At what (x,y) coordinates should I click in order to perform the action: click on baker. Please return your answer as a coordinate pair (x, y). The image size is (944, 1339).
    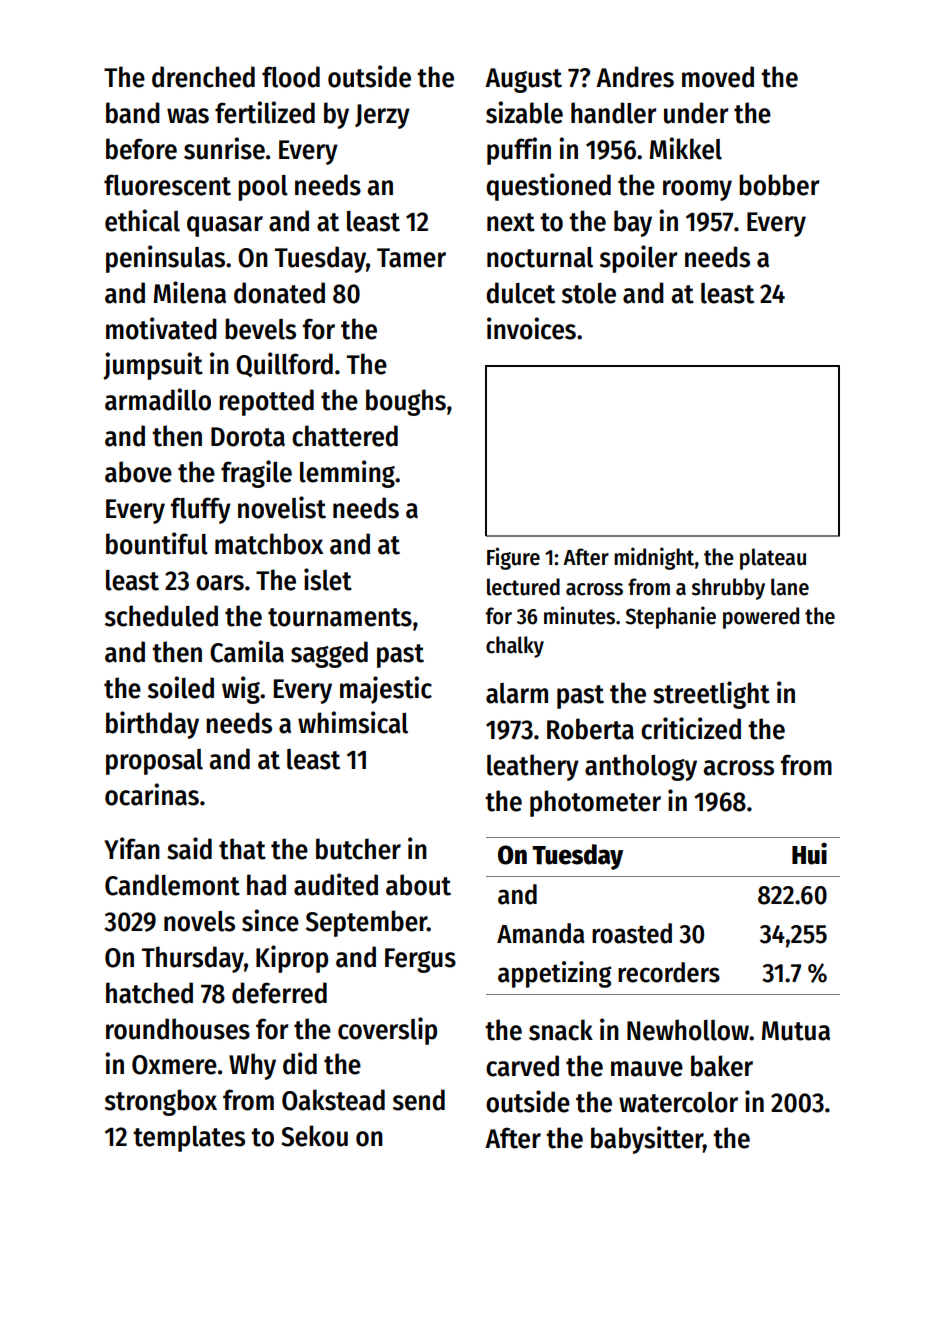
    Looking at the image, I should click on (722, 1066).
